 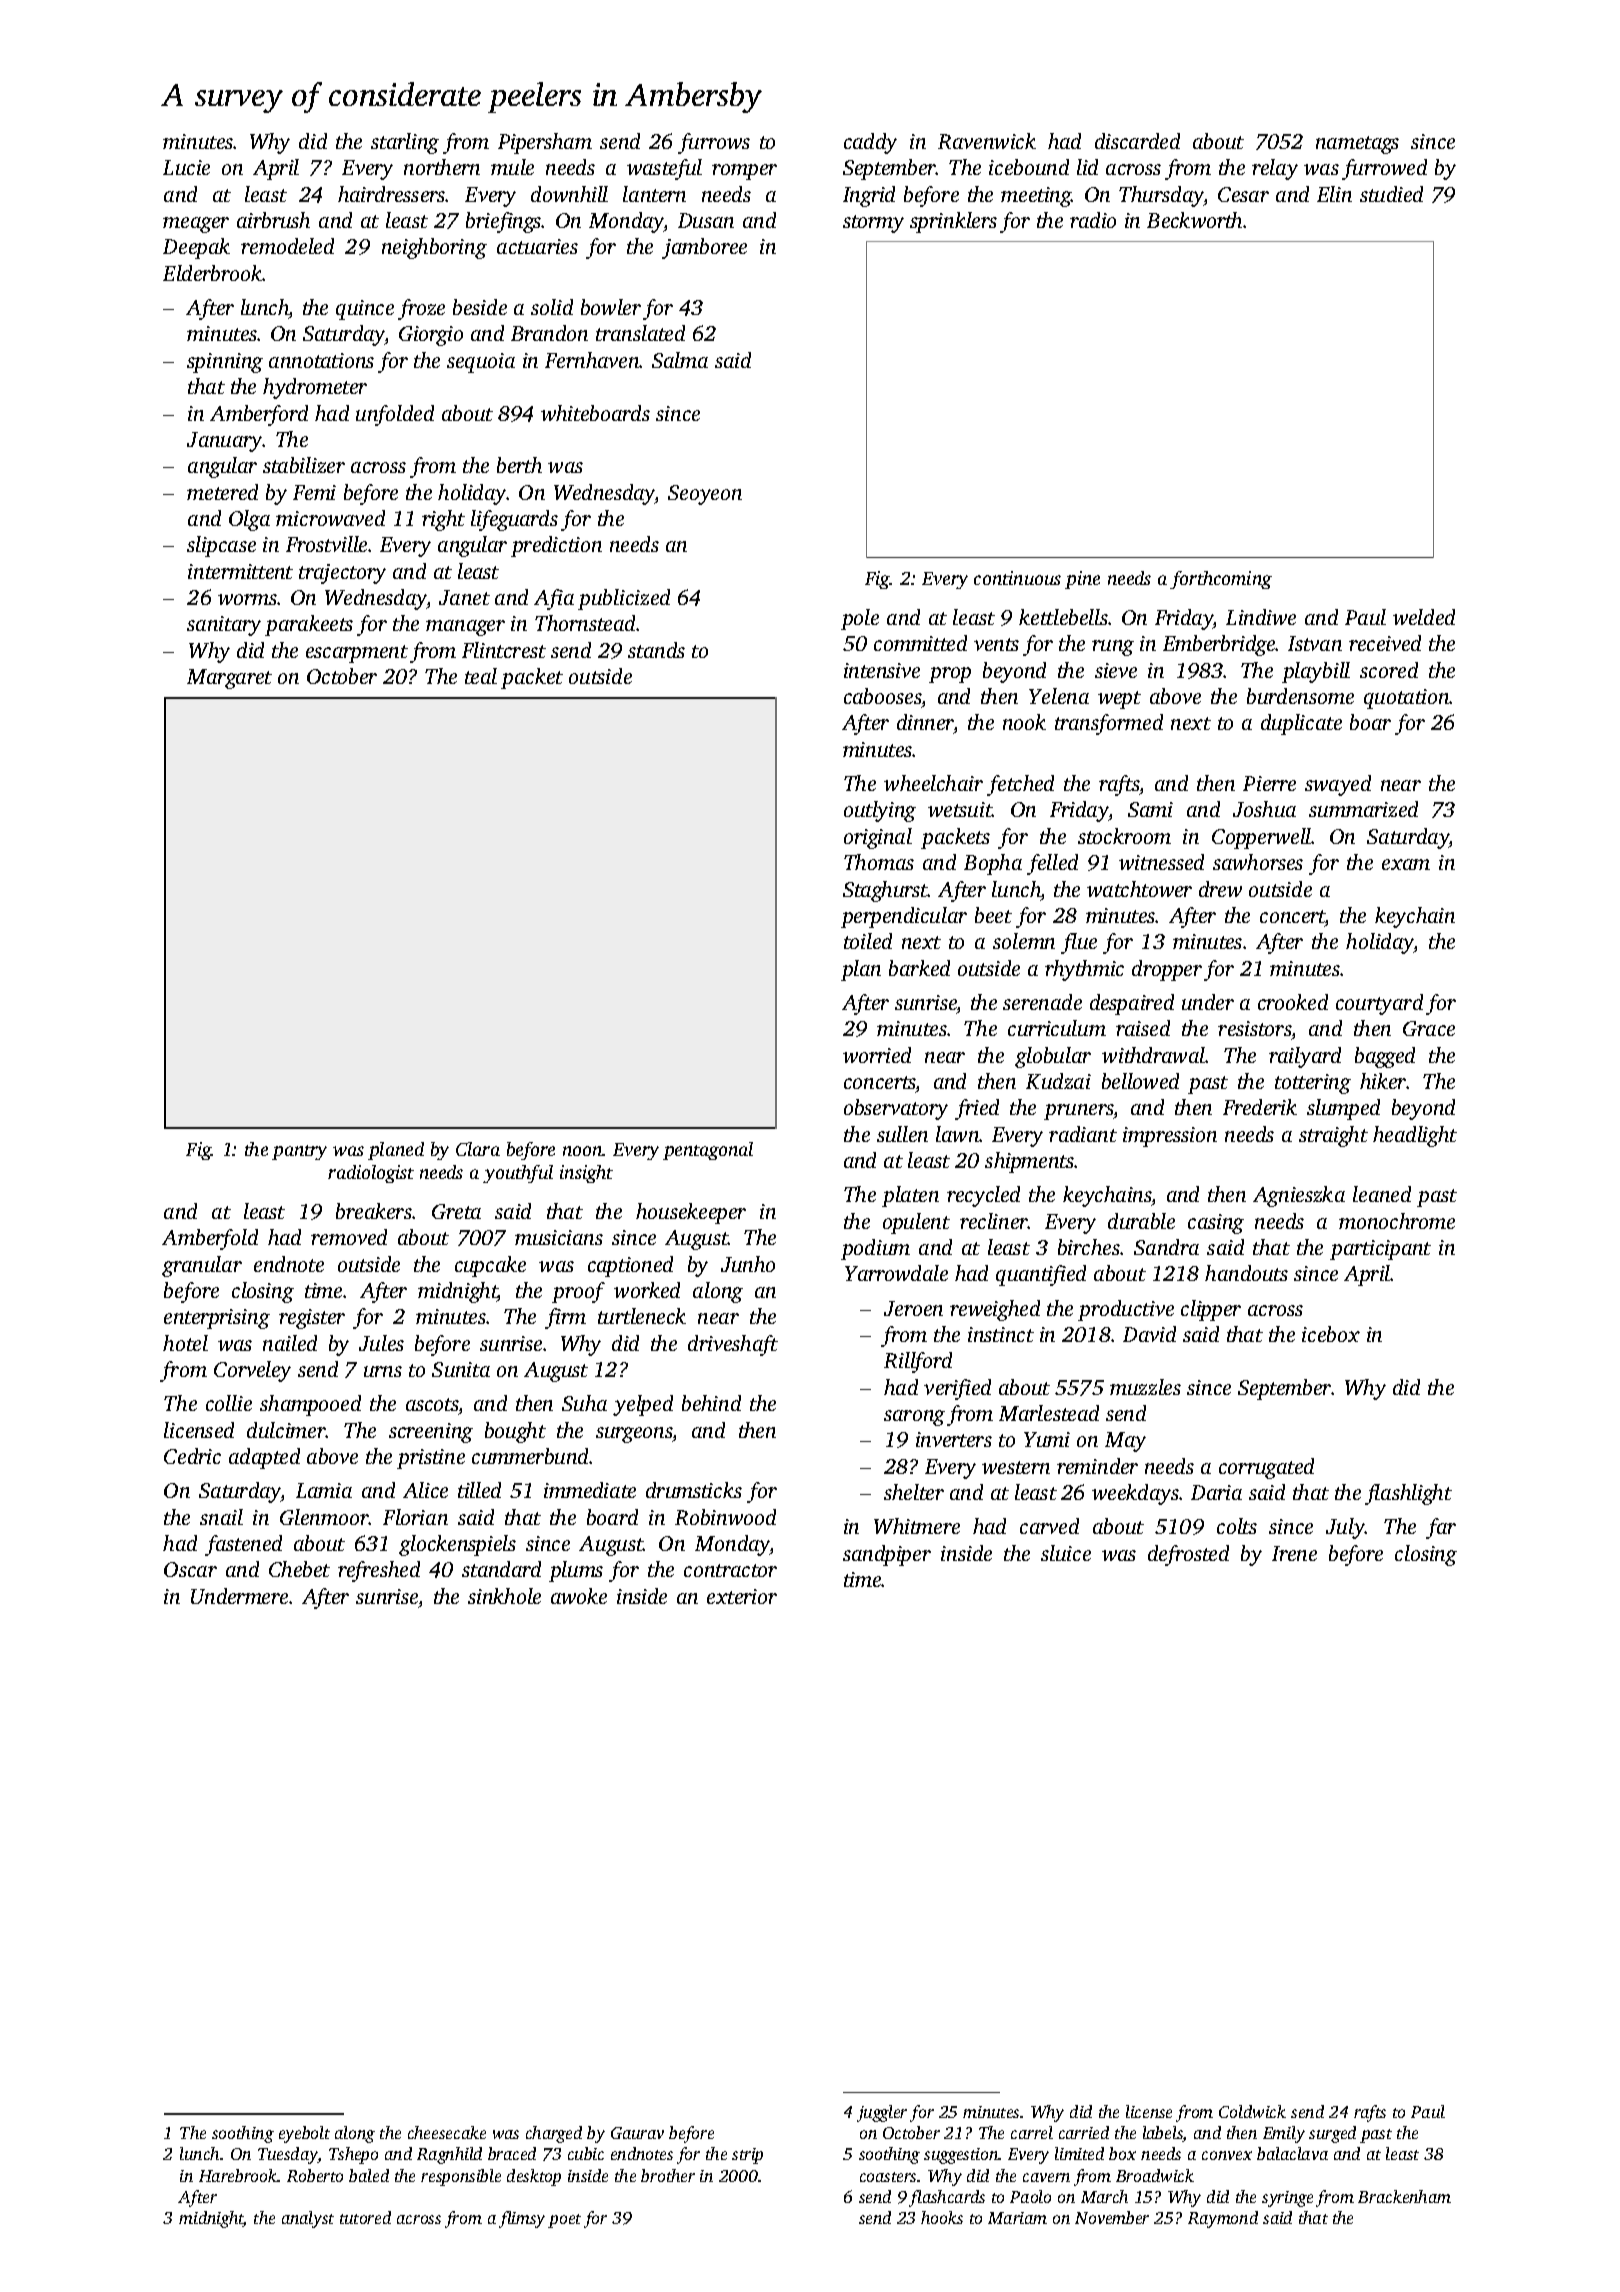 I want to click on sequoia, so click(x=481, y=363).
